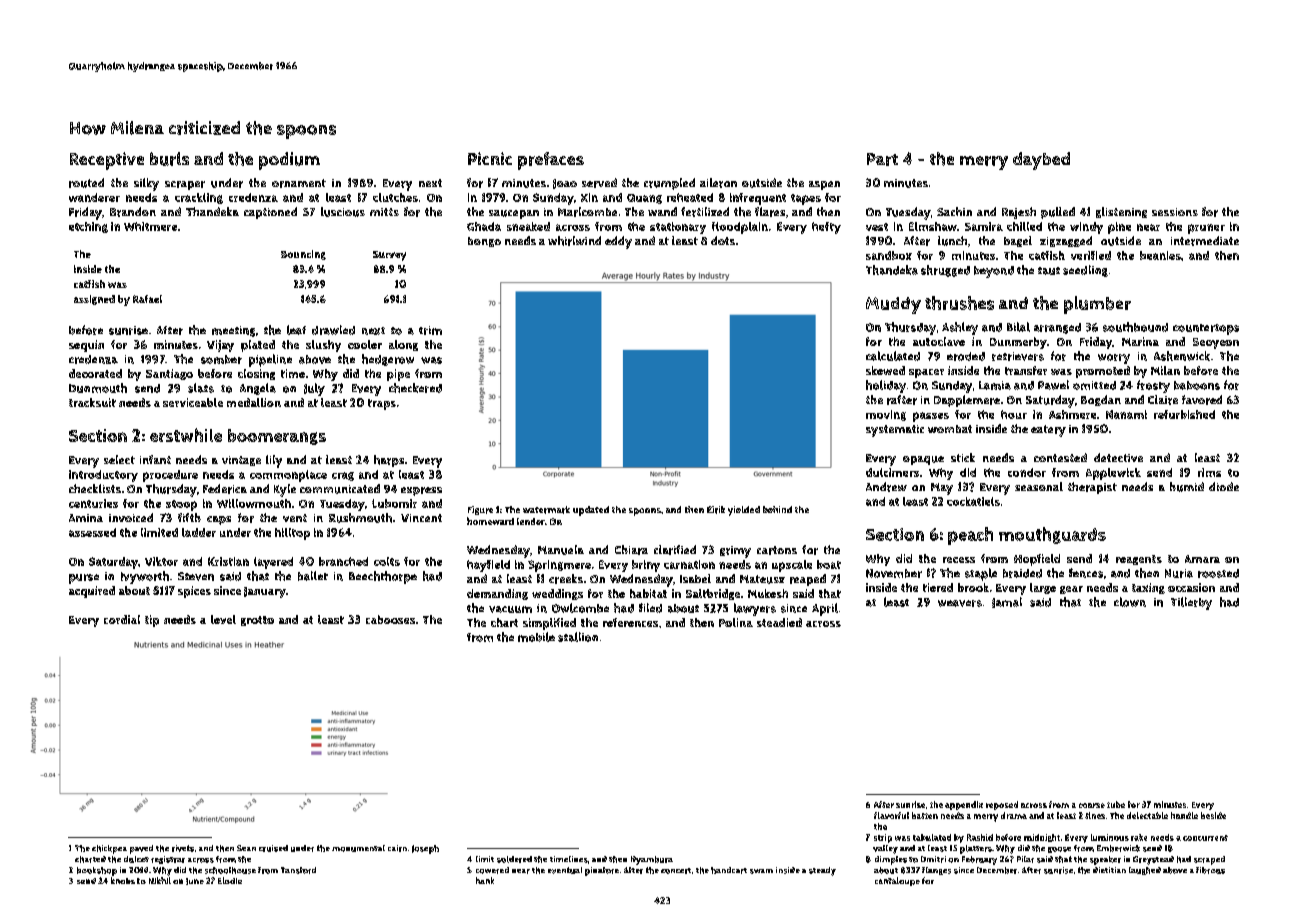 The width and height of the screenshot is (1308, 924). I want to click on aileron, so click(718, 183).
